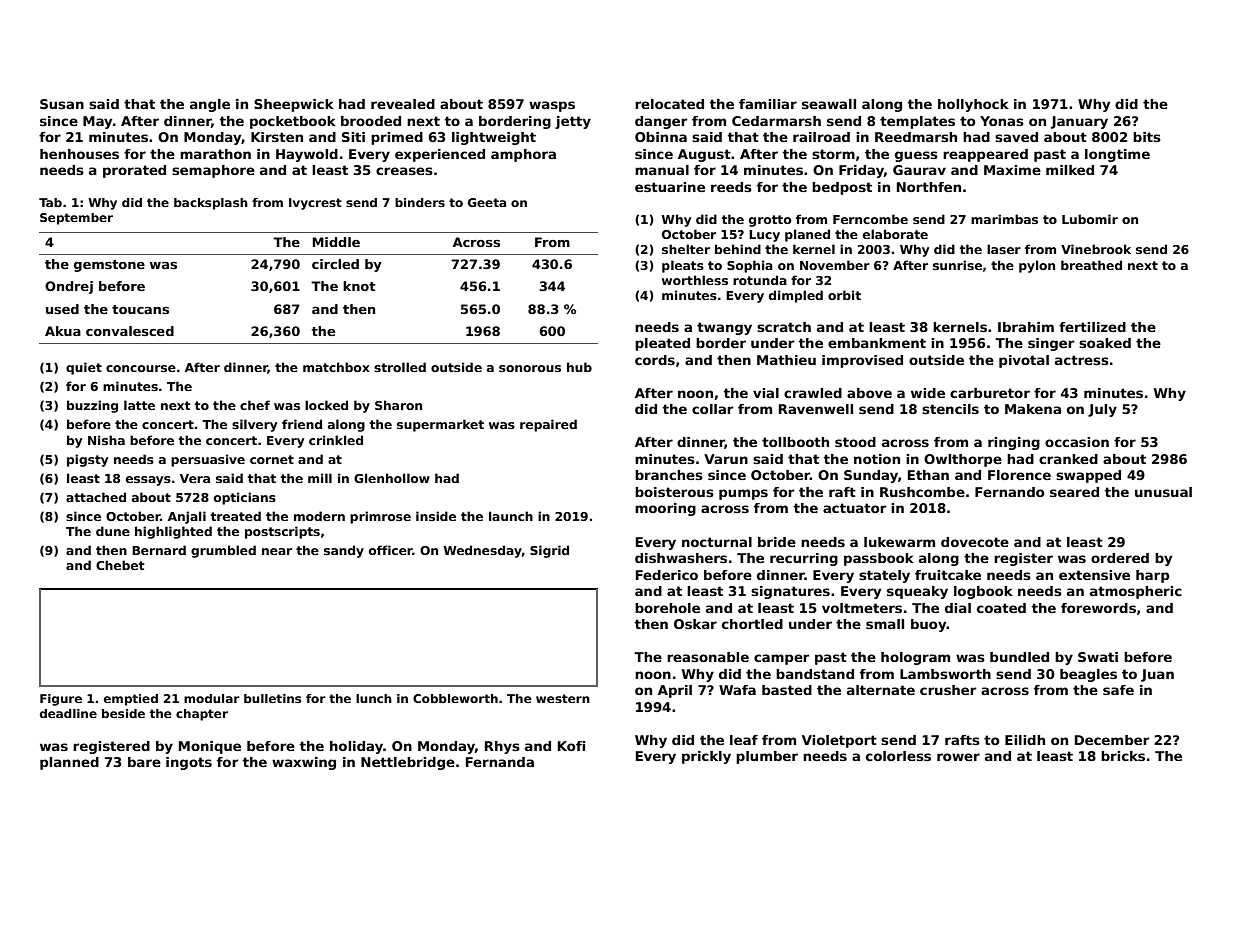 The width and height of the page is (1233, 952). Describe the element at coordinates (839, 741) in the page. I see `Violetport` at that location.
